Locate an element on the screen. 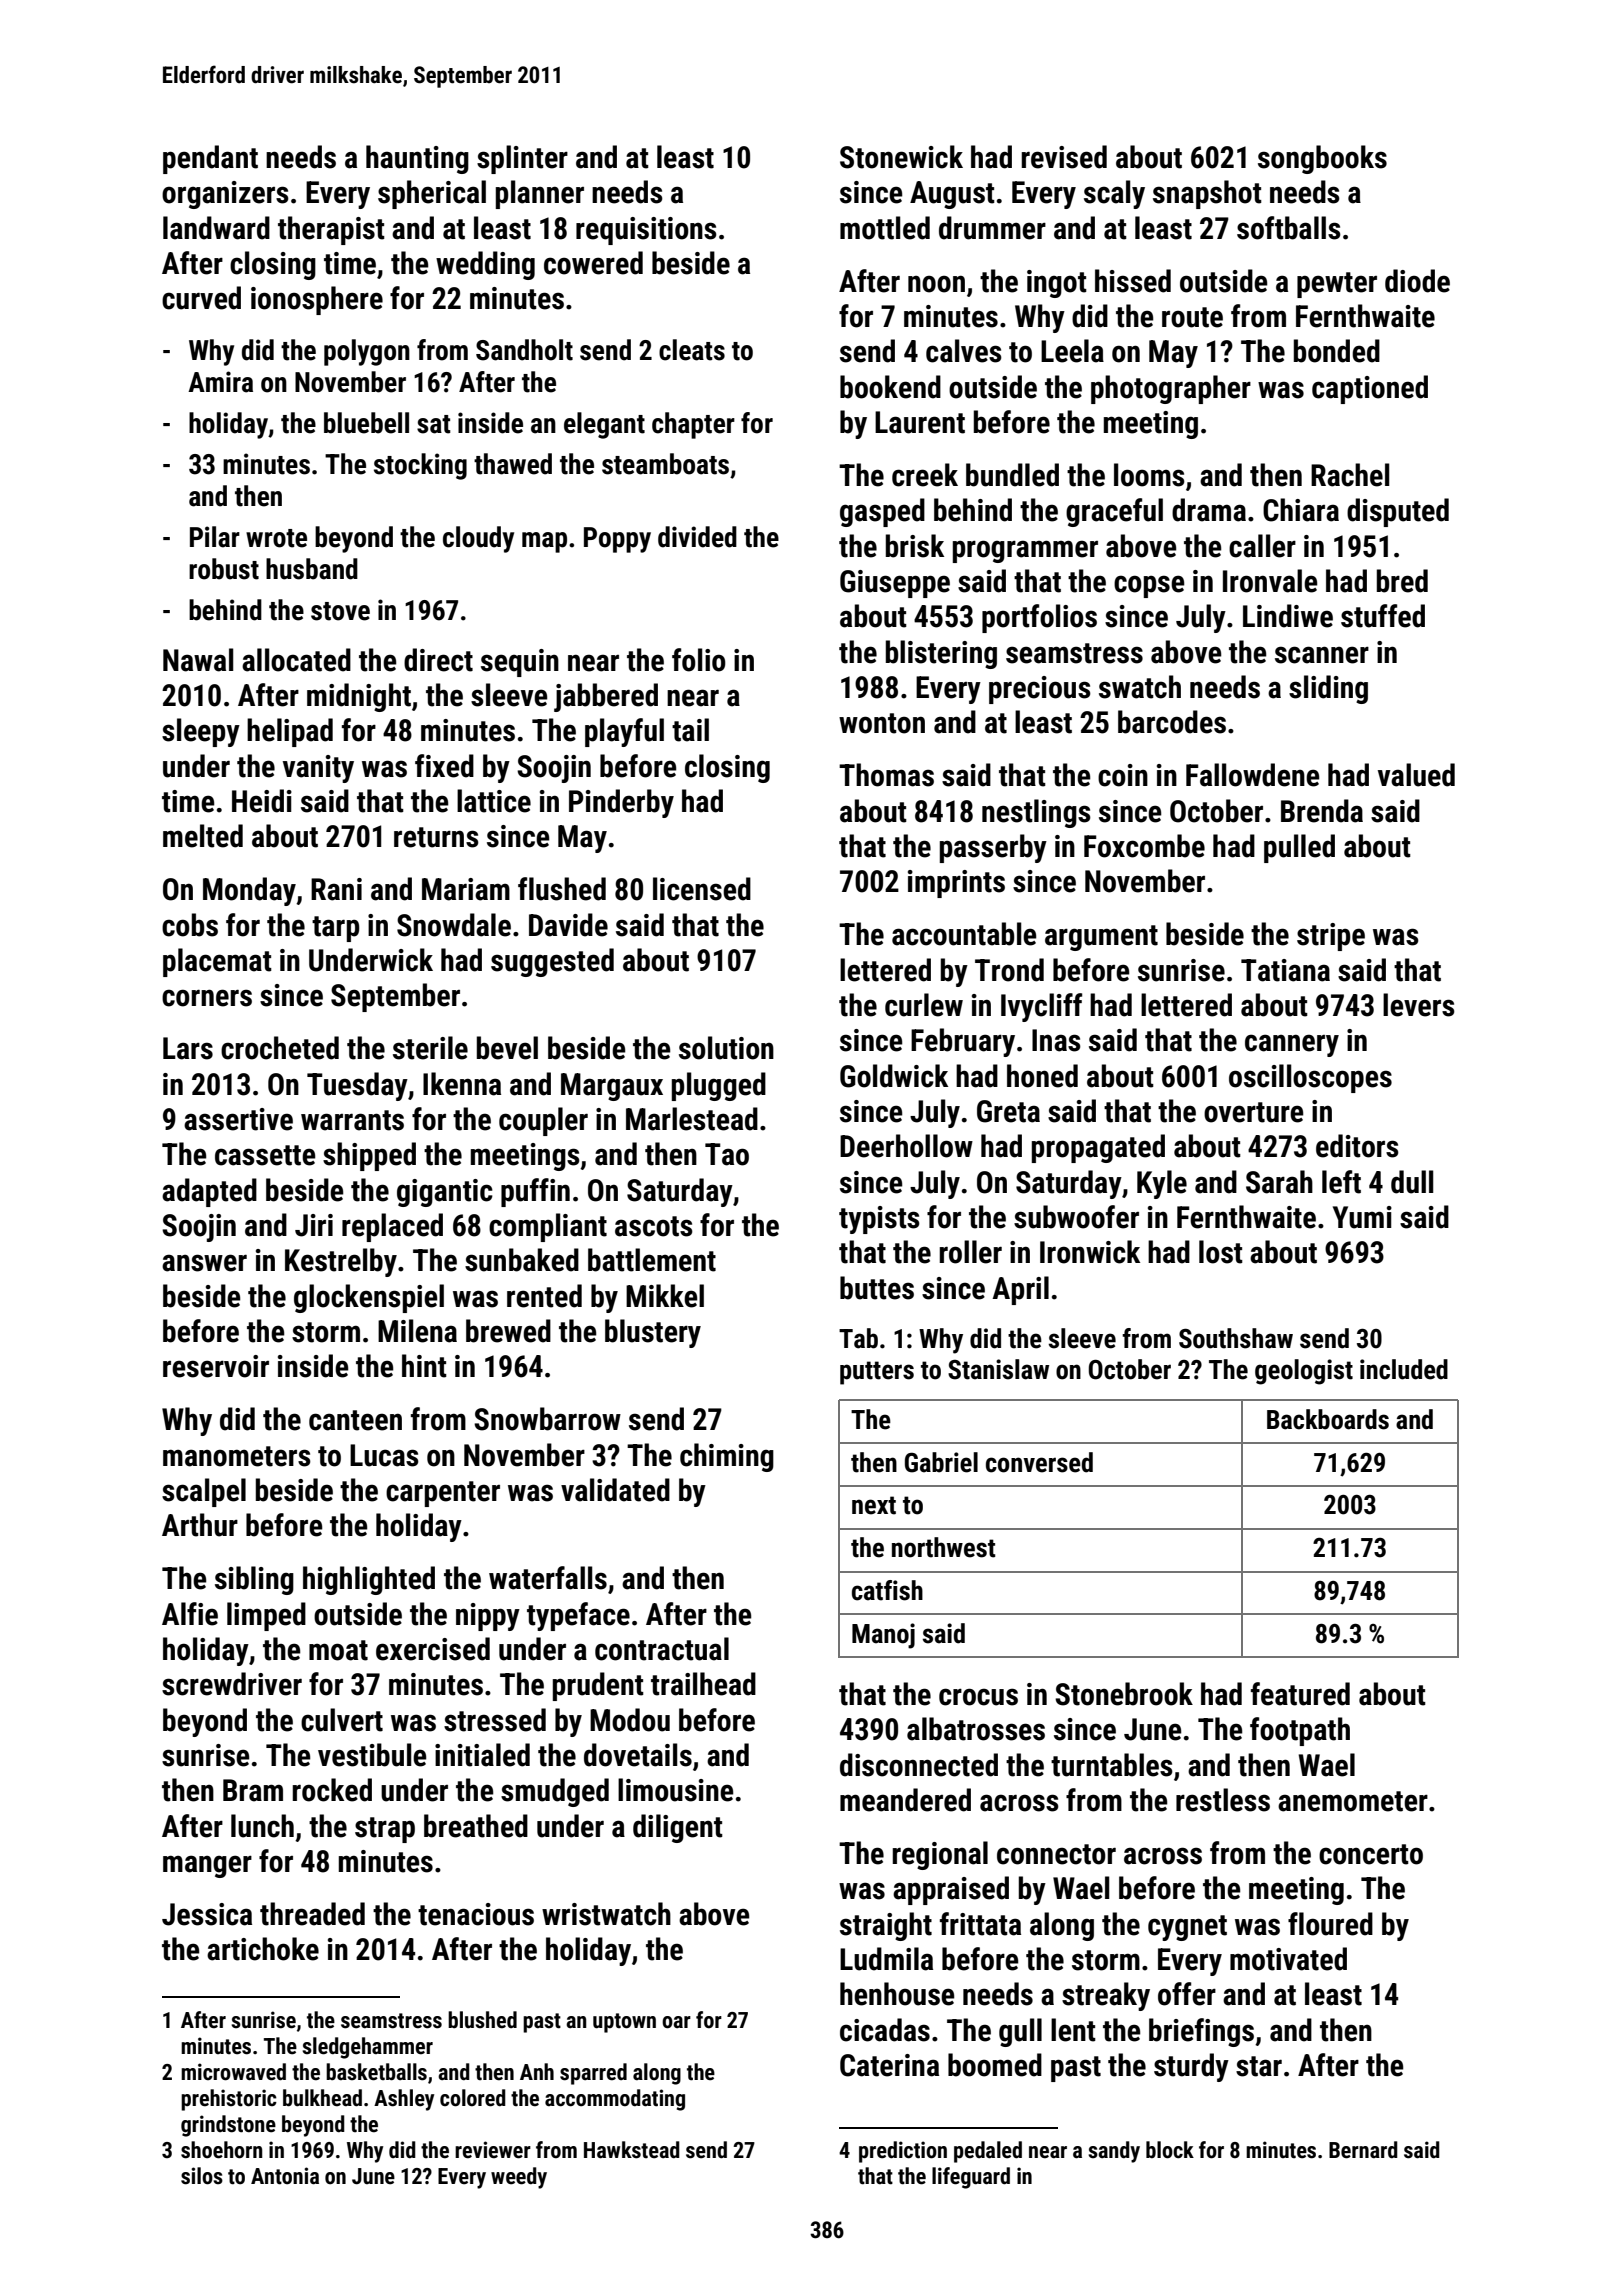 The width and height of the screenshot is (1620, 2292). crocheted is located at coordinates (280, 1048).
